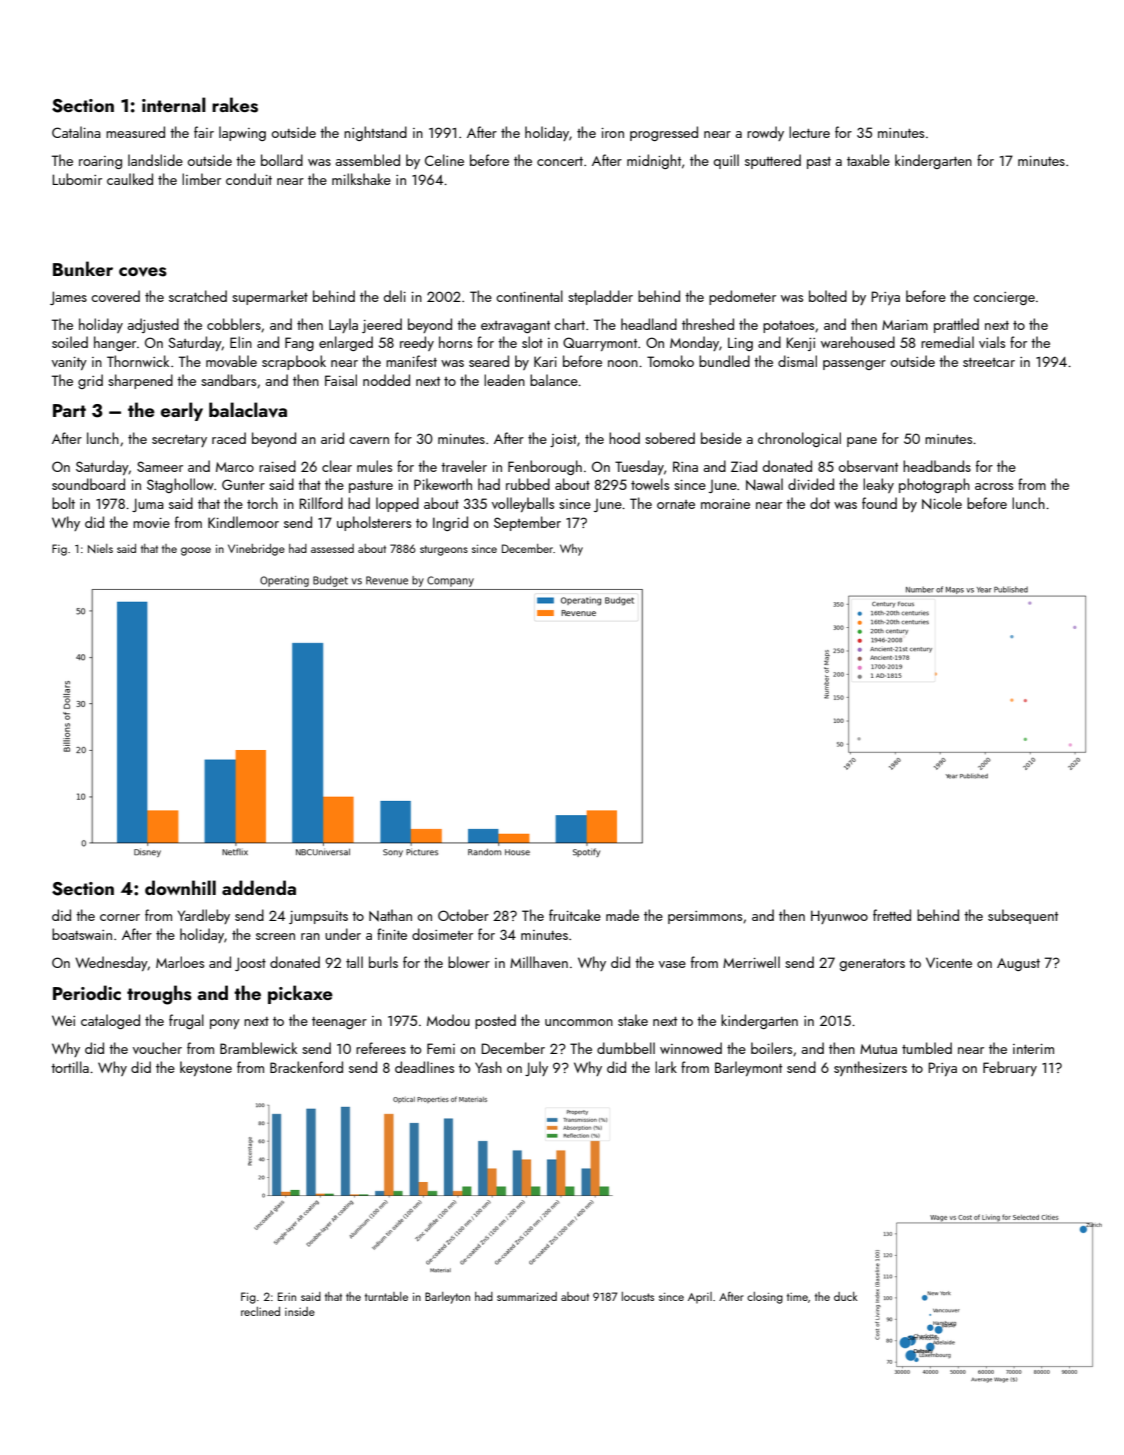  What do you see at coordinates (256, 550) in the image?
I see `Vinebridge` at bounding box center [256, 550].
